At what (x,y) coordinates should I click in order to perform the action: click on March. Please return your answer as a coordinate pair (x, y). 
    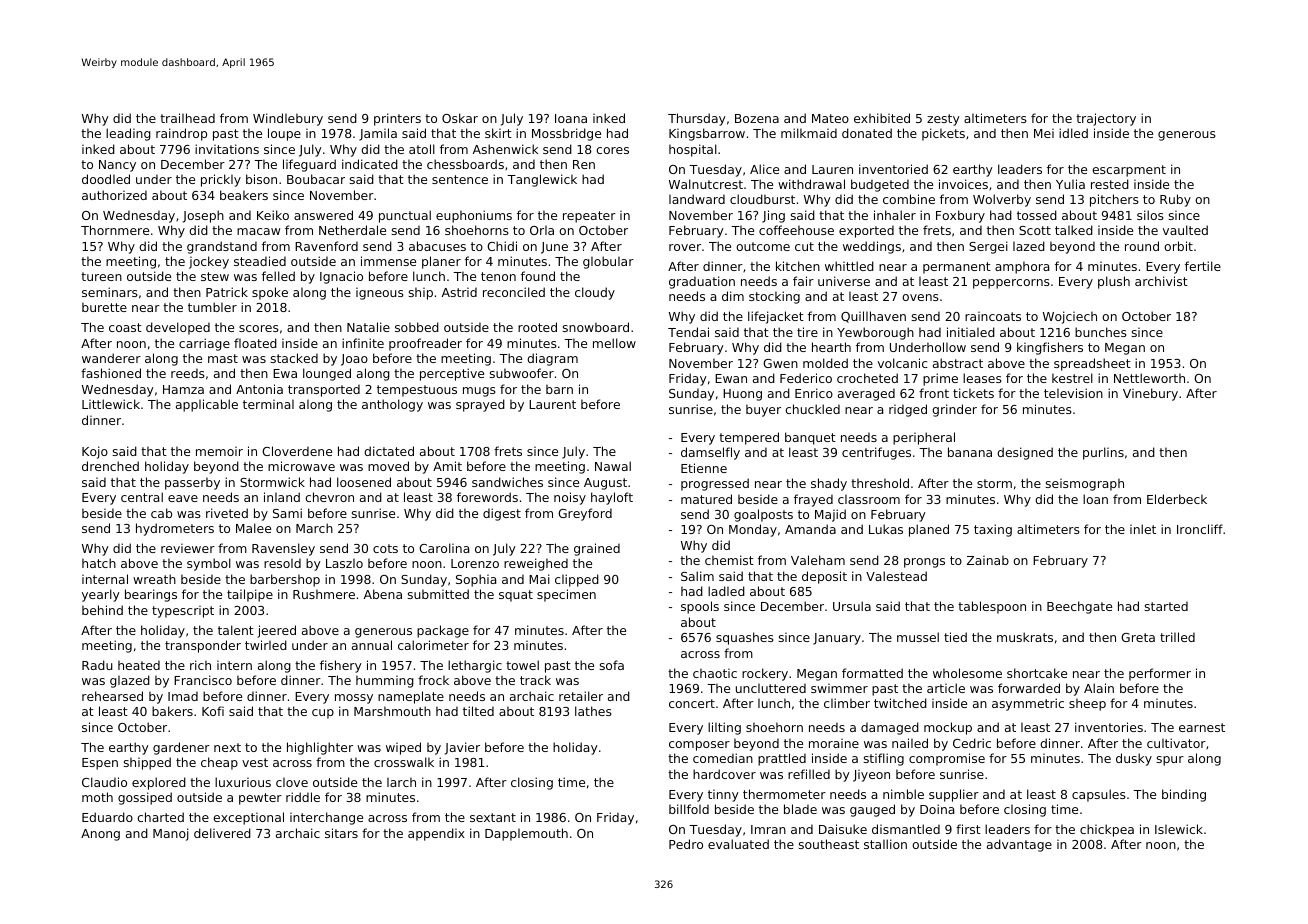
    Looking at the image, I should click on (314, 528).
